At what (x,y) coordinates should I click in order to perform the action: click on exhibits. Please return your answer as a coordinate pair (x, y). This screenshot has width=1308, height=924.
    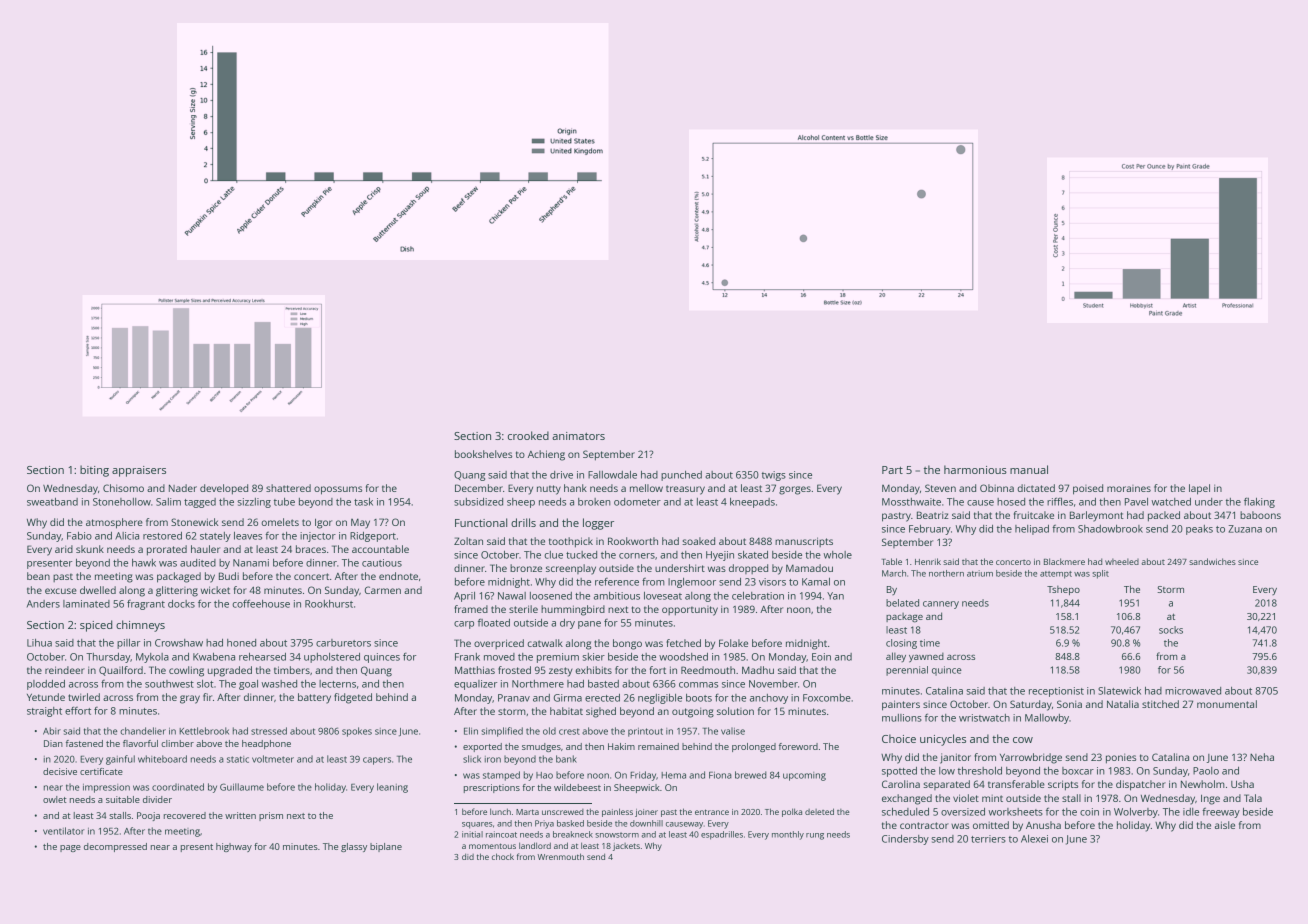
    Looking at the image, I should click on (593, 670).
